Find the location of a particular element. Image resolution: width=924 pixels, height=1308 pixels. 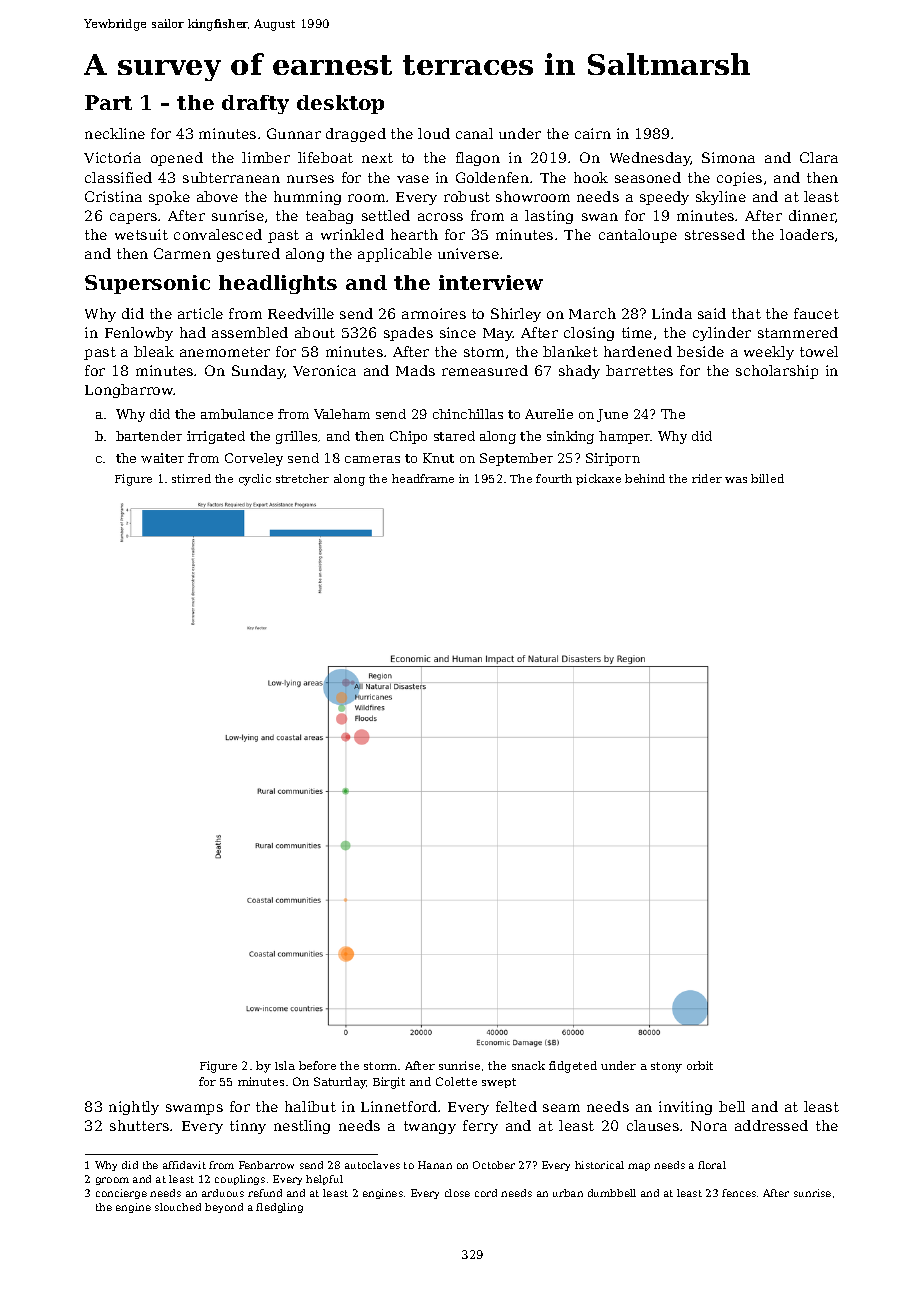

Clara is located at coordinates (819, 157).
